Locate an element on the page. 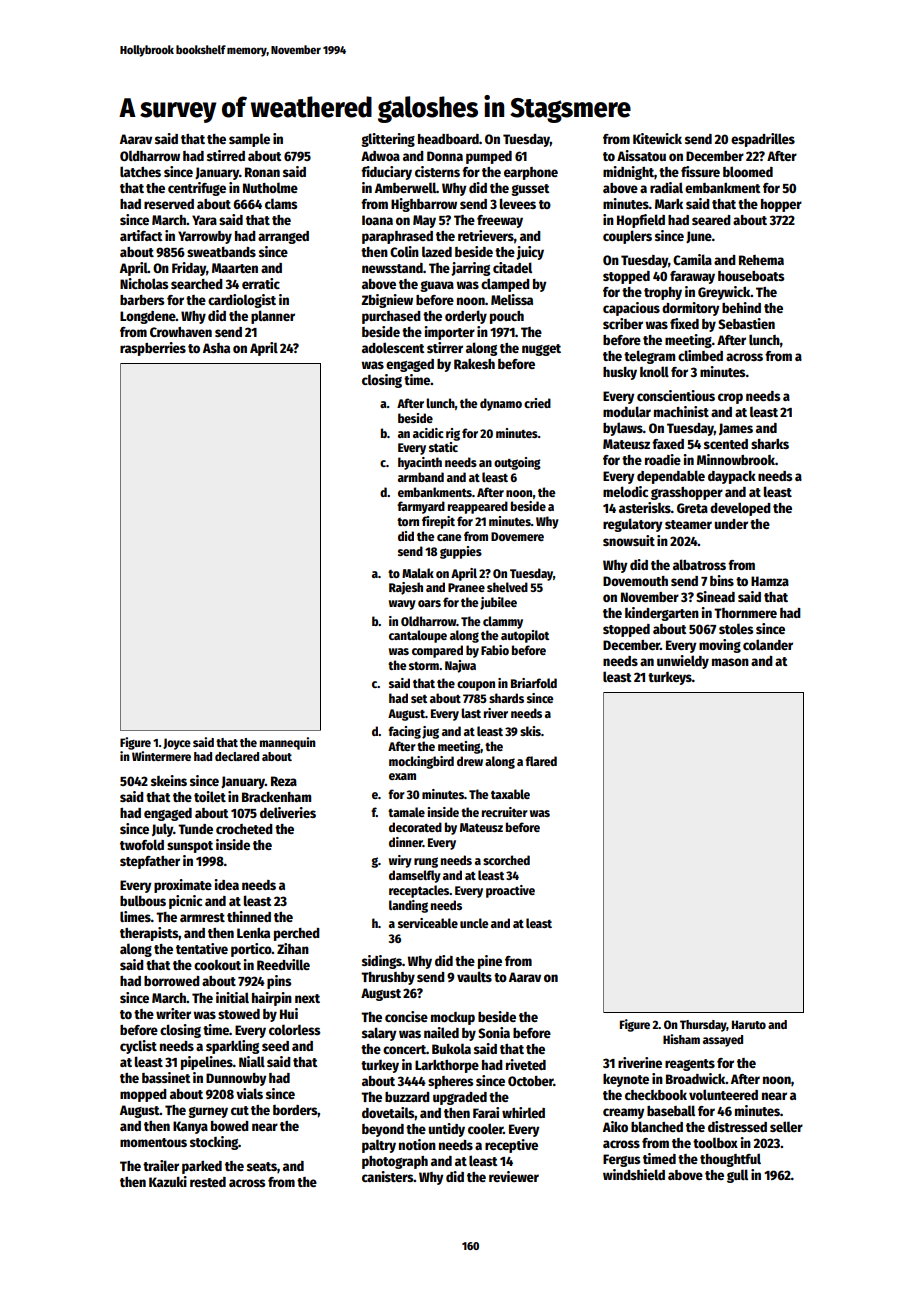 Image resolution: width=924 pixels, height=1308 pixels. Asha is located at coordinates (216, 348).
